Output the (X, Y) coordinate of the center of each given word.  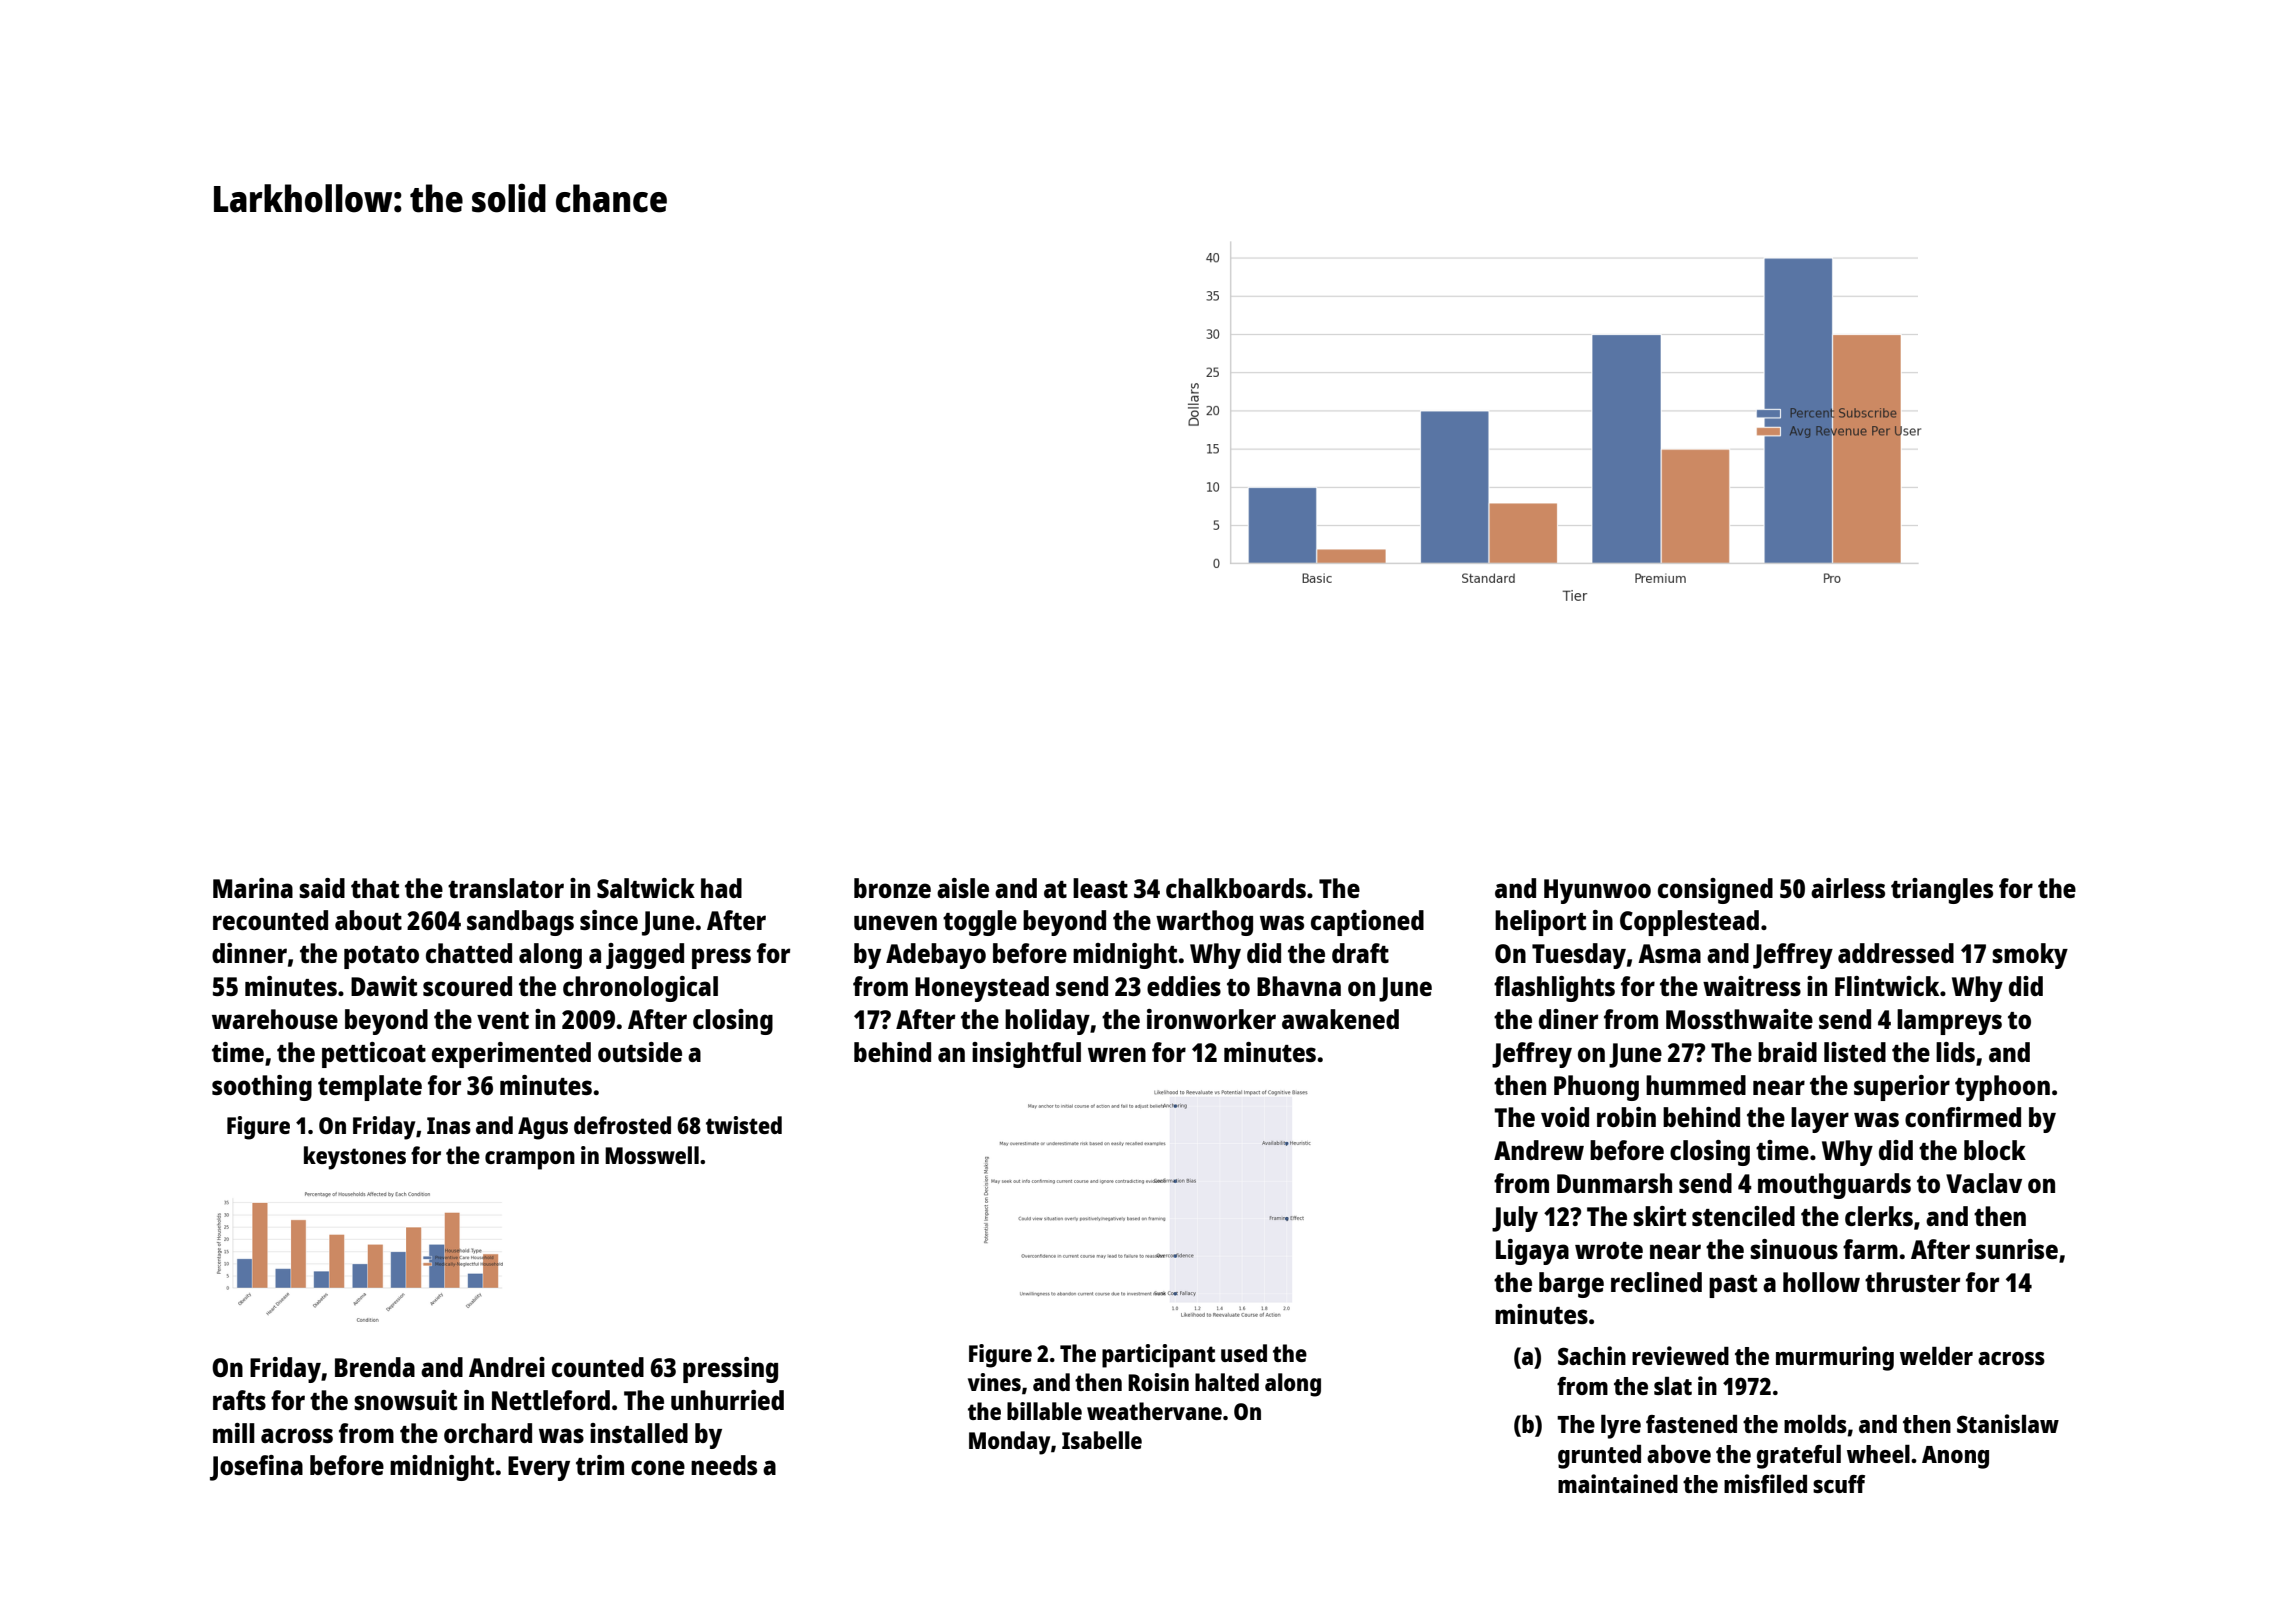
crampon (530, 1160)
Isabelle (1102, 1440)
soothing (262, 1088)
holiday (1047, 1022)
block (1995, 1150)
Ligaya (1532, 1252)
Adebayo (936, 956)
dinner (249, 953)
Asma (1669, 953)
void (1565, 1117)
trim (600, 1465)
